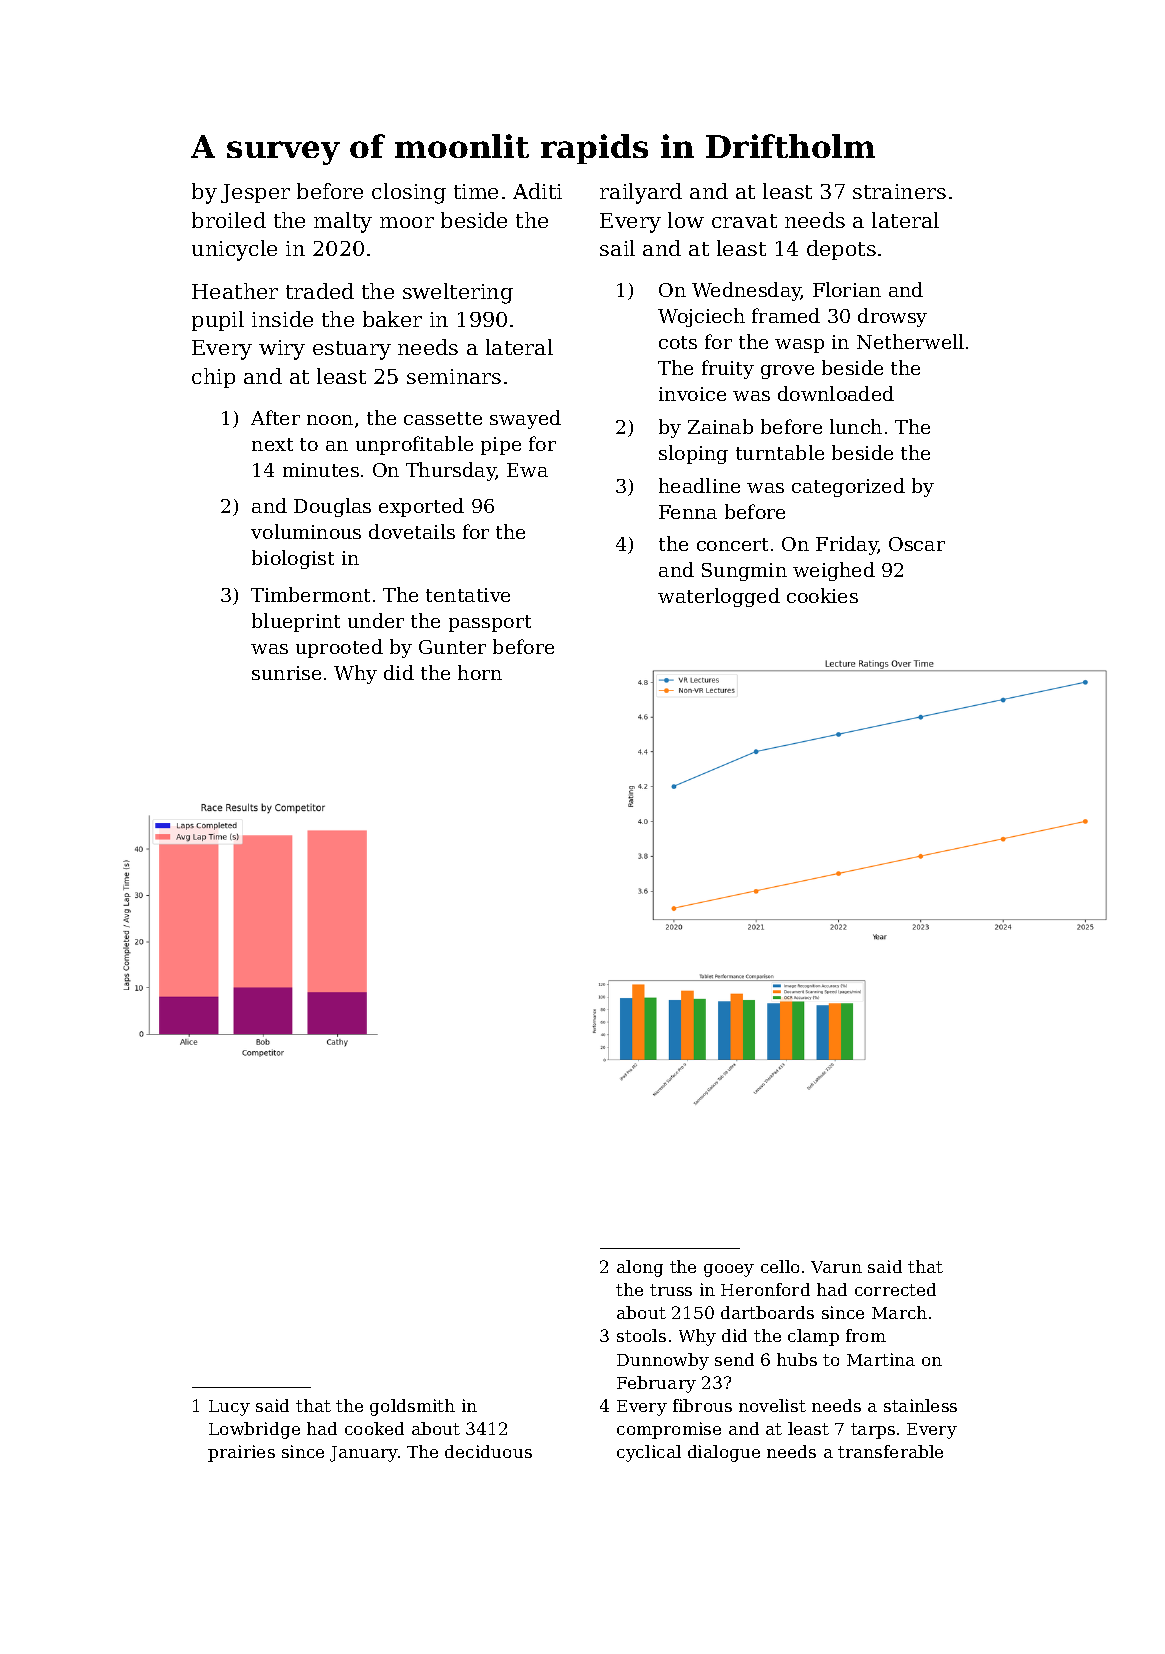 This screenshot has height=1654, width=1165. Describe the element at coordinates (822, 595) in the screenshot. I see `cookies` at that location.
